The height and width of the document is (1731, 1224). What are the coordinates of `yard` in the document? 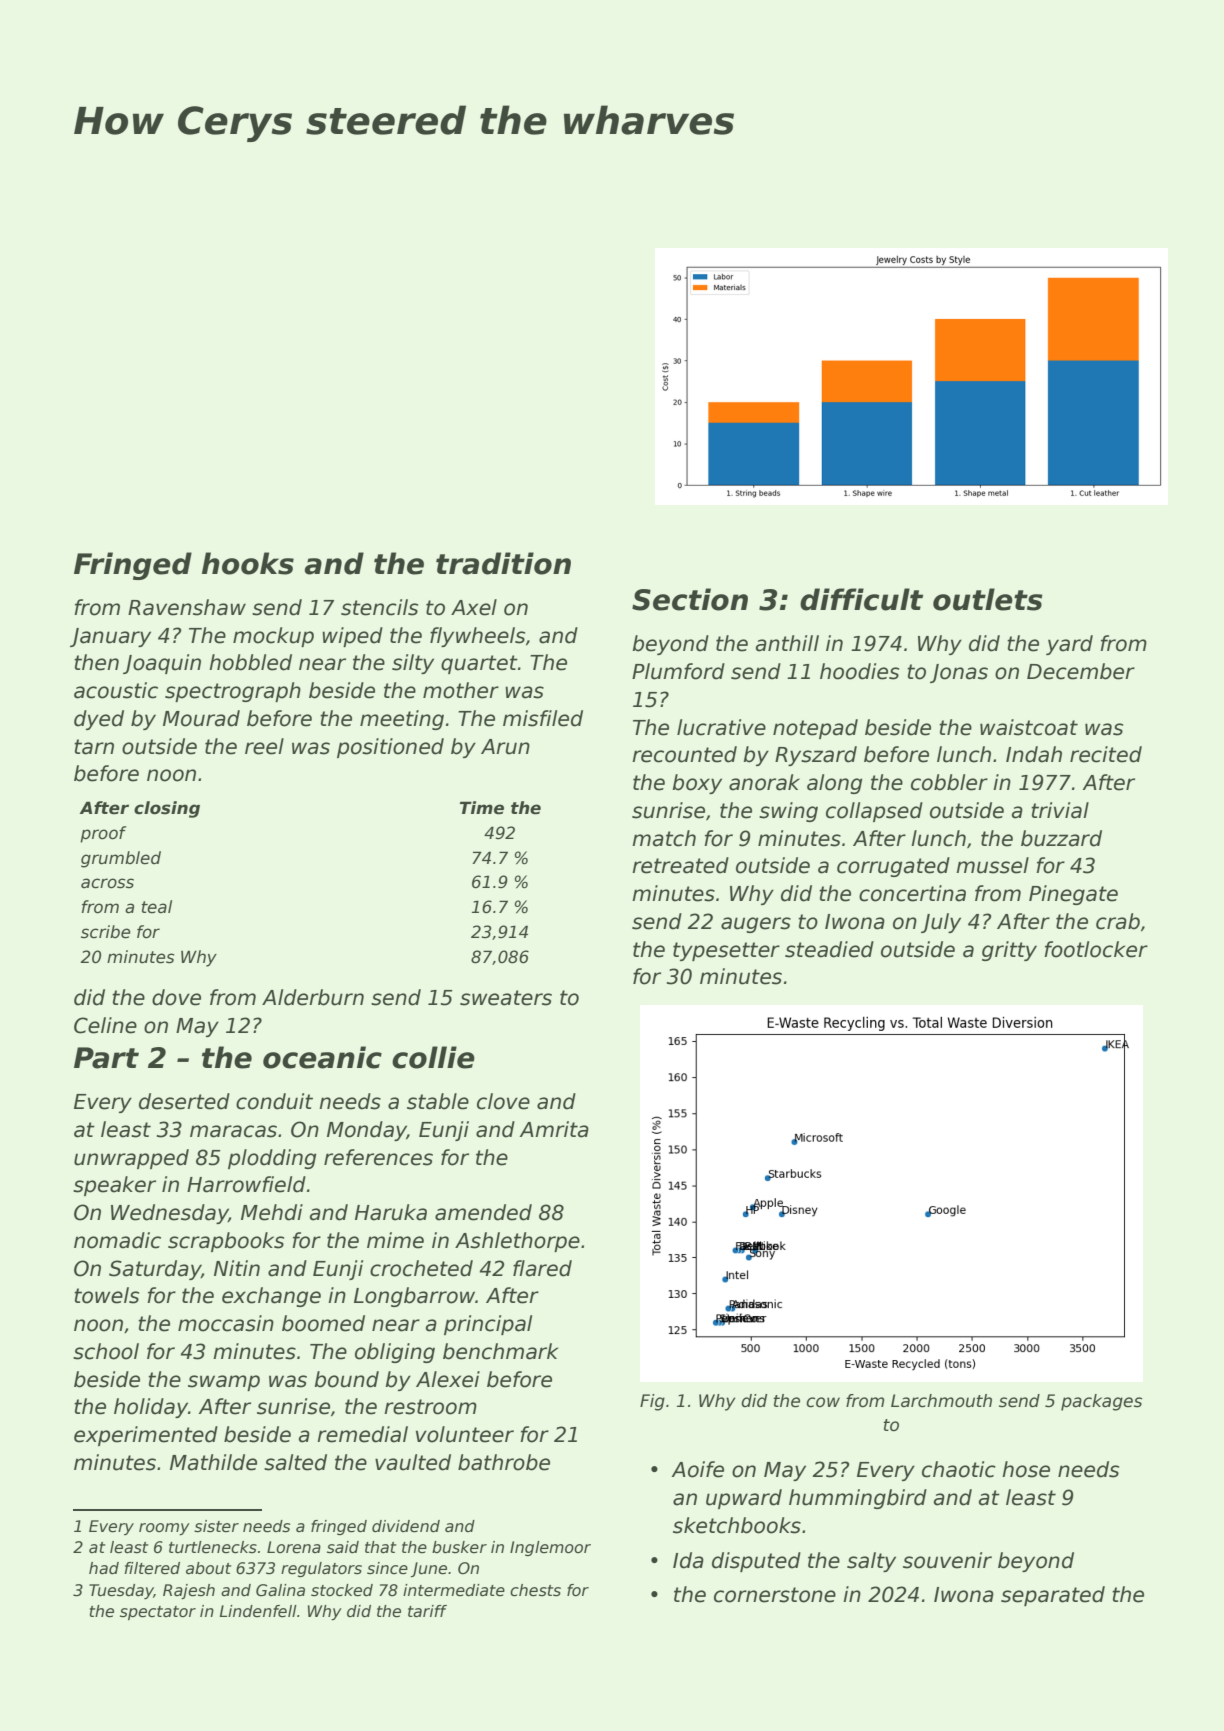 It's located at (1069, 645).
